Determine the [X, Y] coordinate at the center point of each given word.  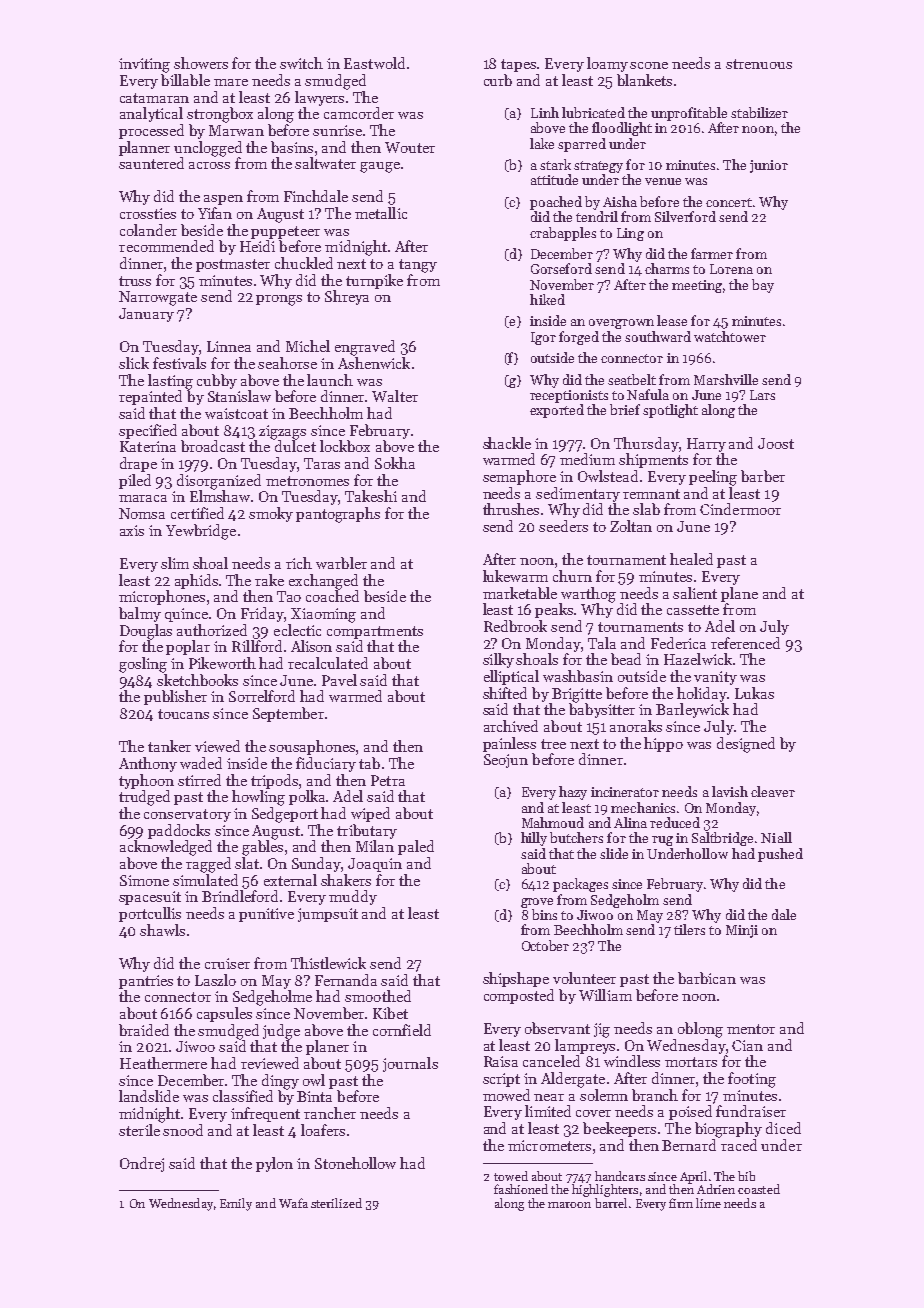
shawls [162, 930]
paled [416, 847]
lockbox [345, 446]
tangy [418, 266]
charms [667, 268]
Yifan [215, 213]
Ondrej [142, 1164]
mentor [751, 1029]
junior [769, 166]
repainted [150, 397]
